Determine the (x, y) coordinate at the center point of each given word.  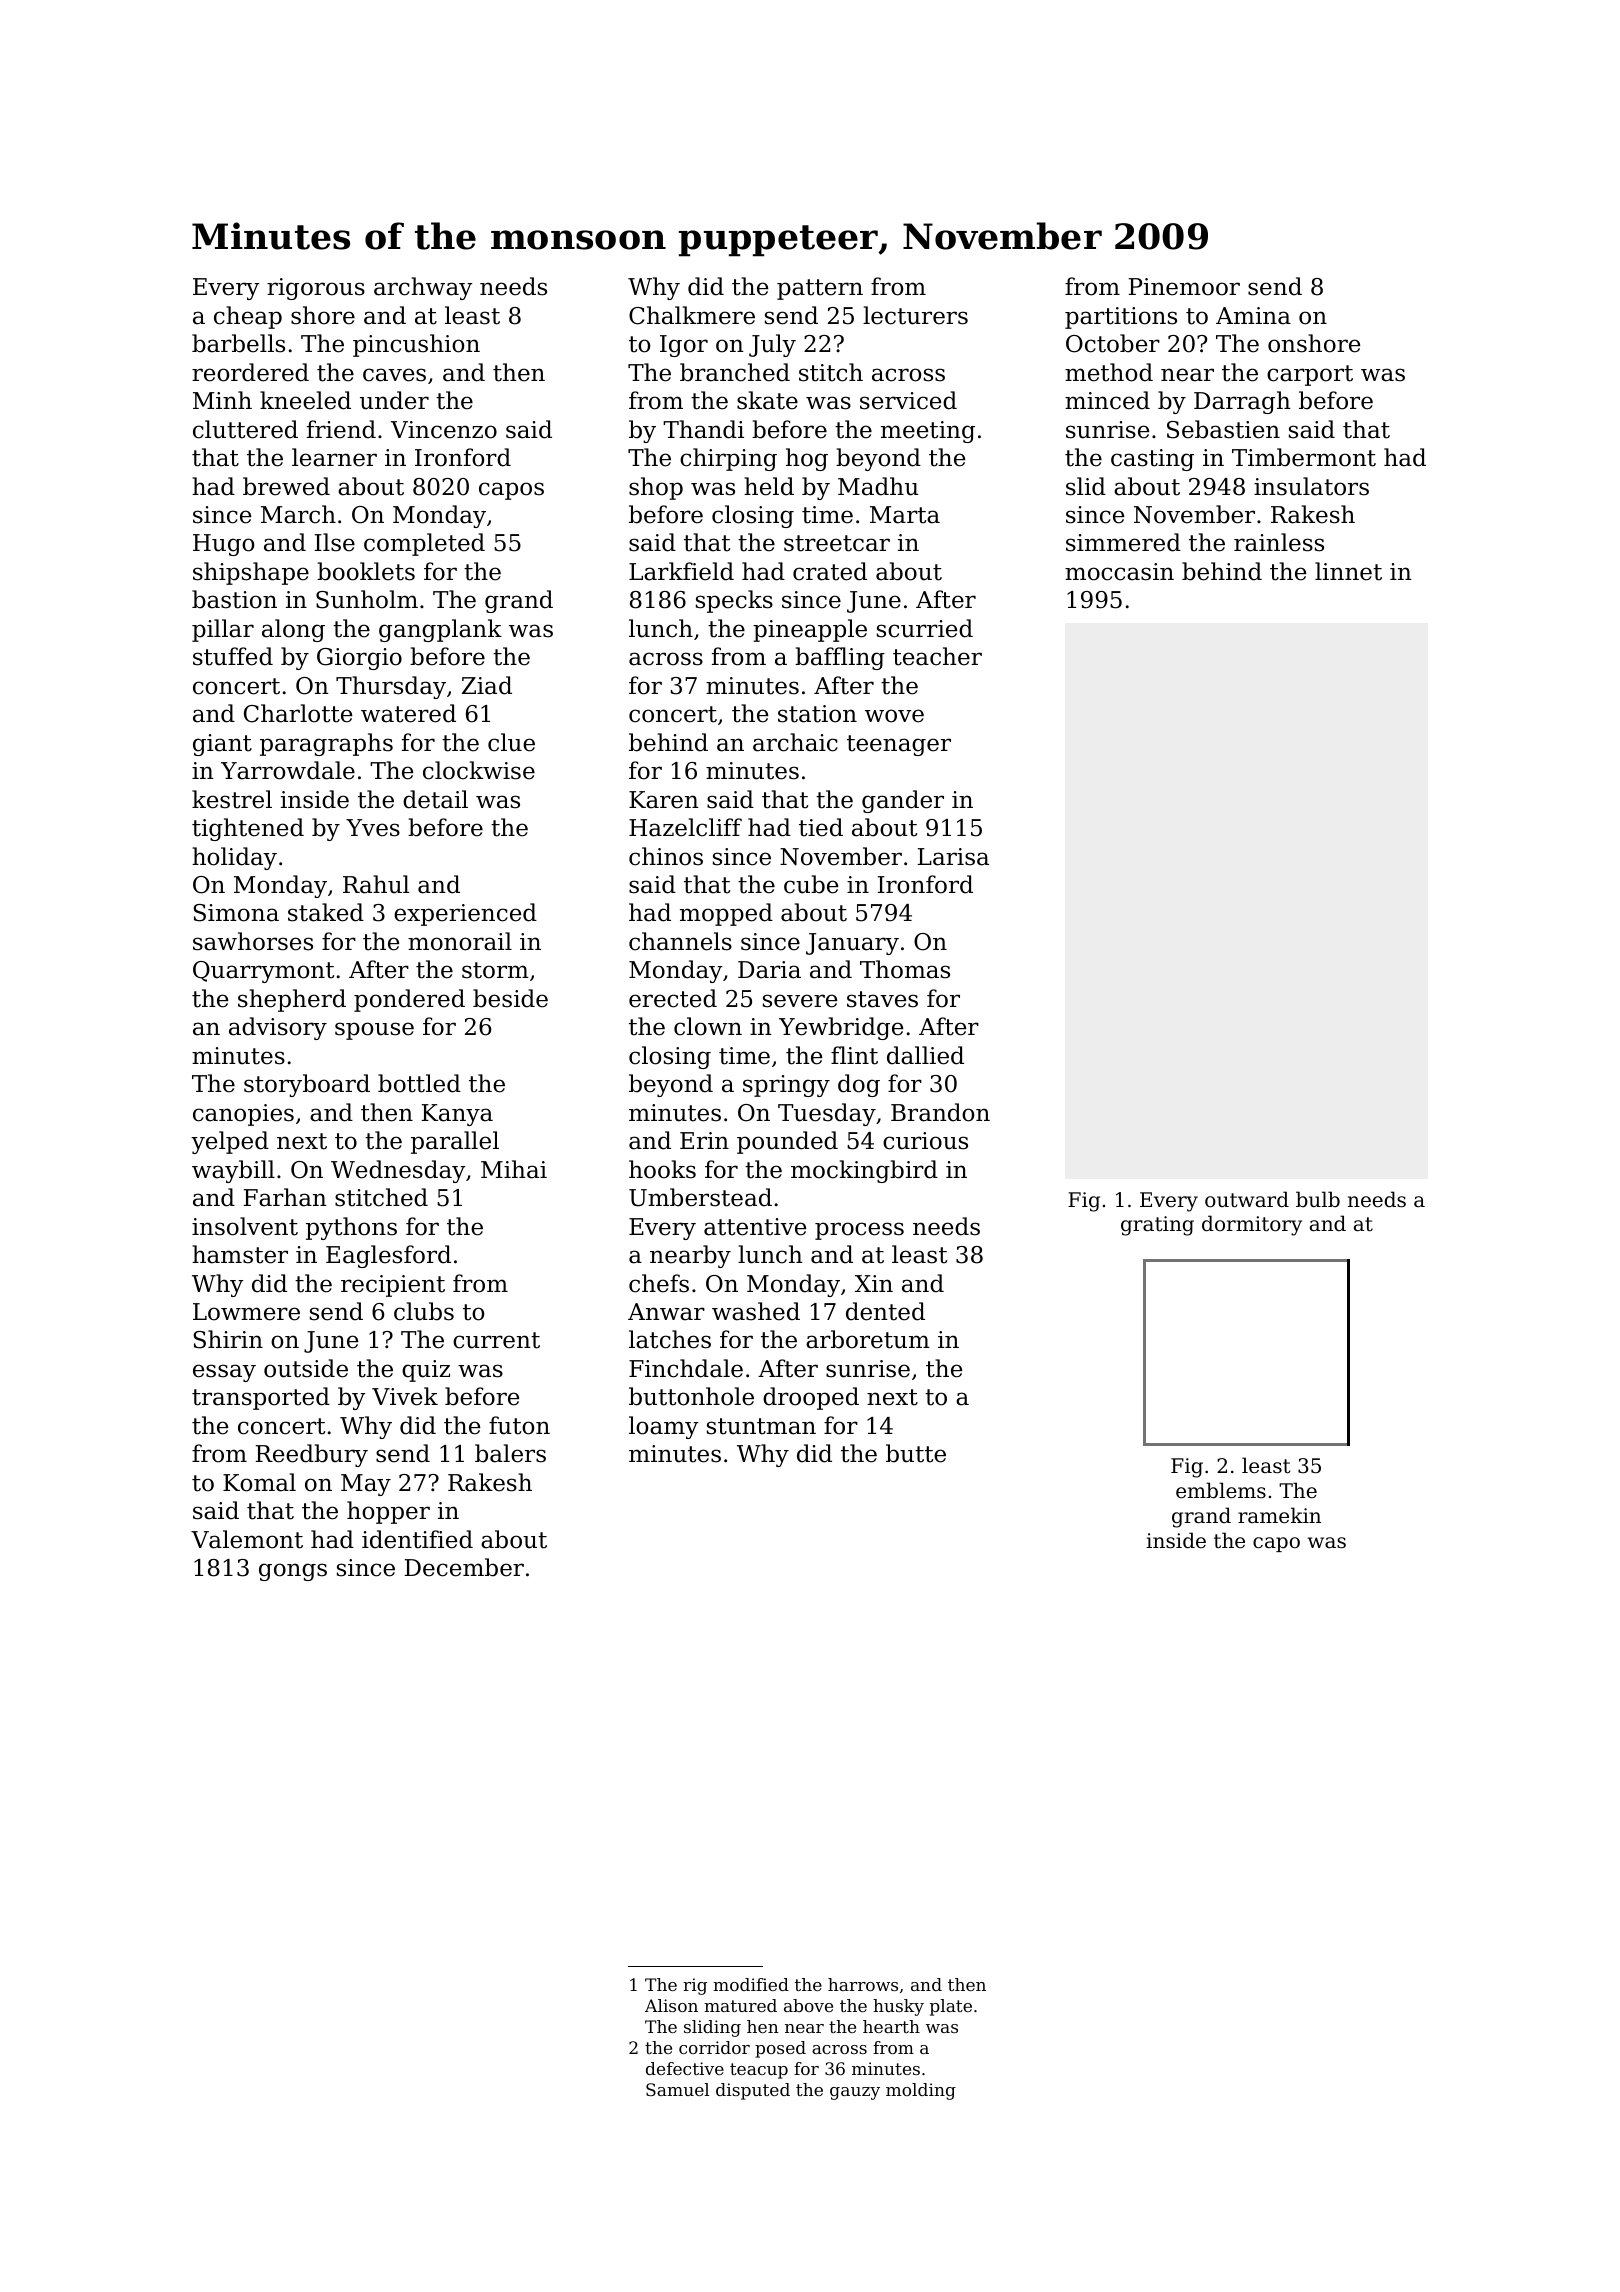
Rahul (376, 884)
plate (951, 2007)
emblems (1221, 1490)
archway (423, 288)
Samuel (677, 2089)
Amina (1253, 316)
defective (685, 2068)
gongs (293, 1572)
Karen (664, 800)
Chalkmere (692, 315)
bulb (1318, 1199)
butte (916, 1453)
